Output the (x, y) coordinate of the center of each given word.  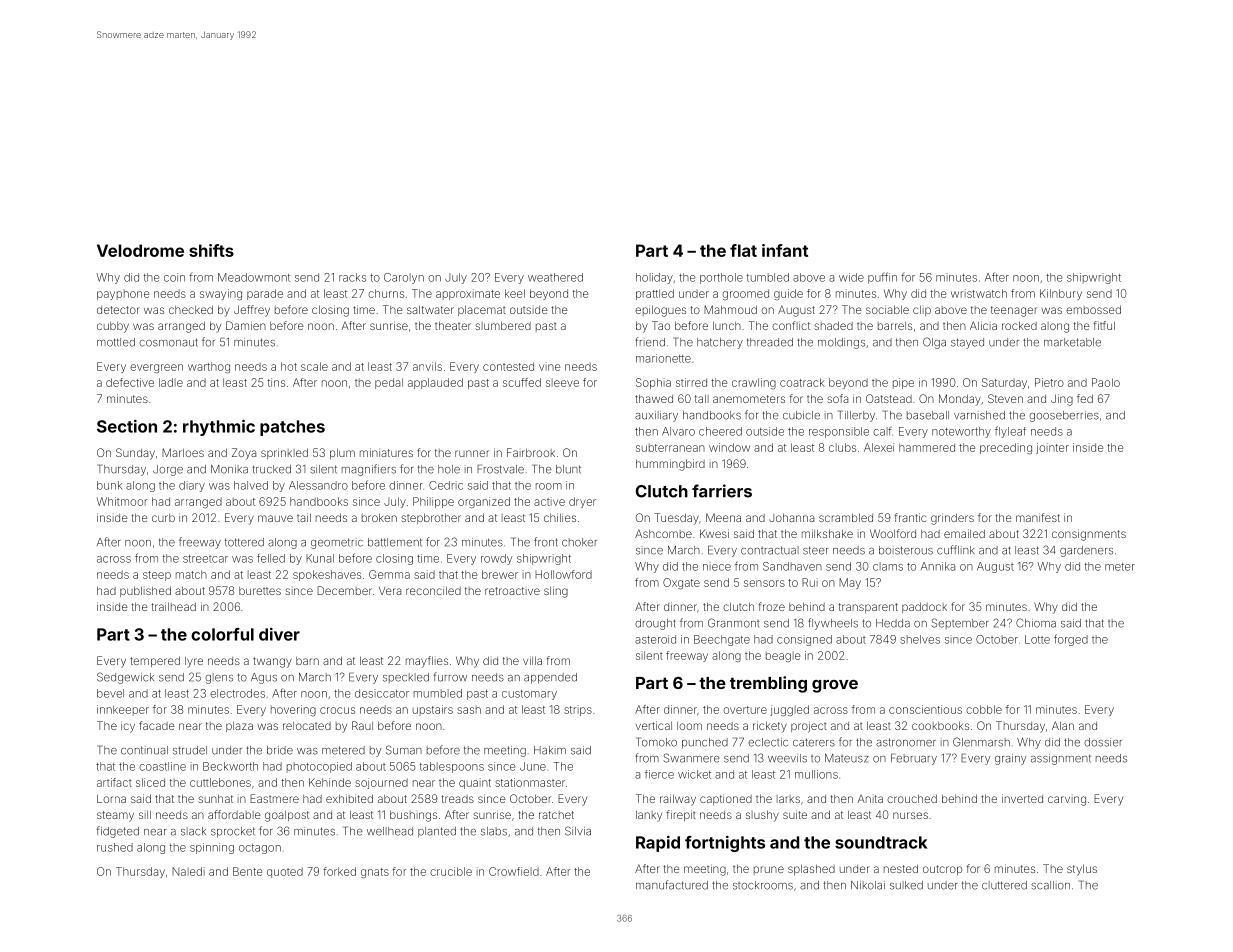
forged (1071, 640)
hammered (927, 447)
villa (532, 660)
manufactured (672, 885)
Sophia (653, 383)
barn (307, 661)
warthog (209, 368)
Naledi (188, 871)
